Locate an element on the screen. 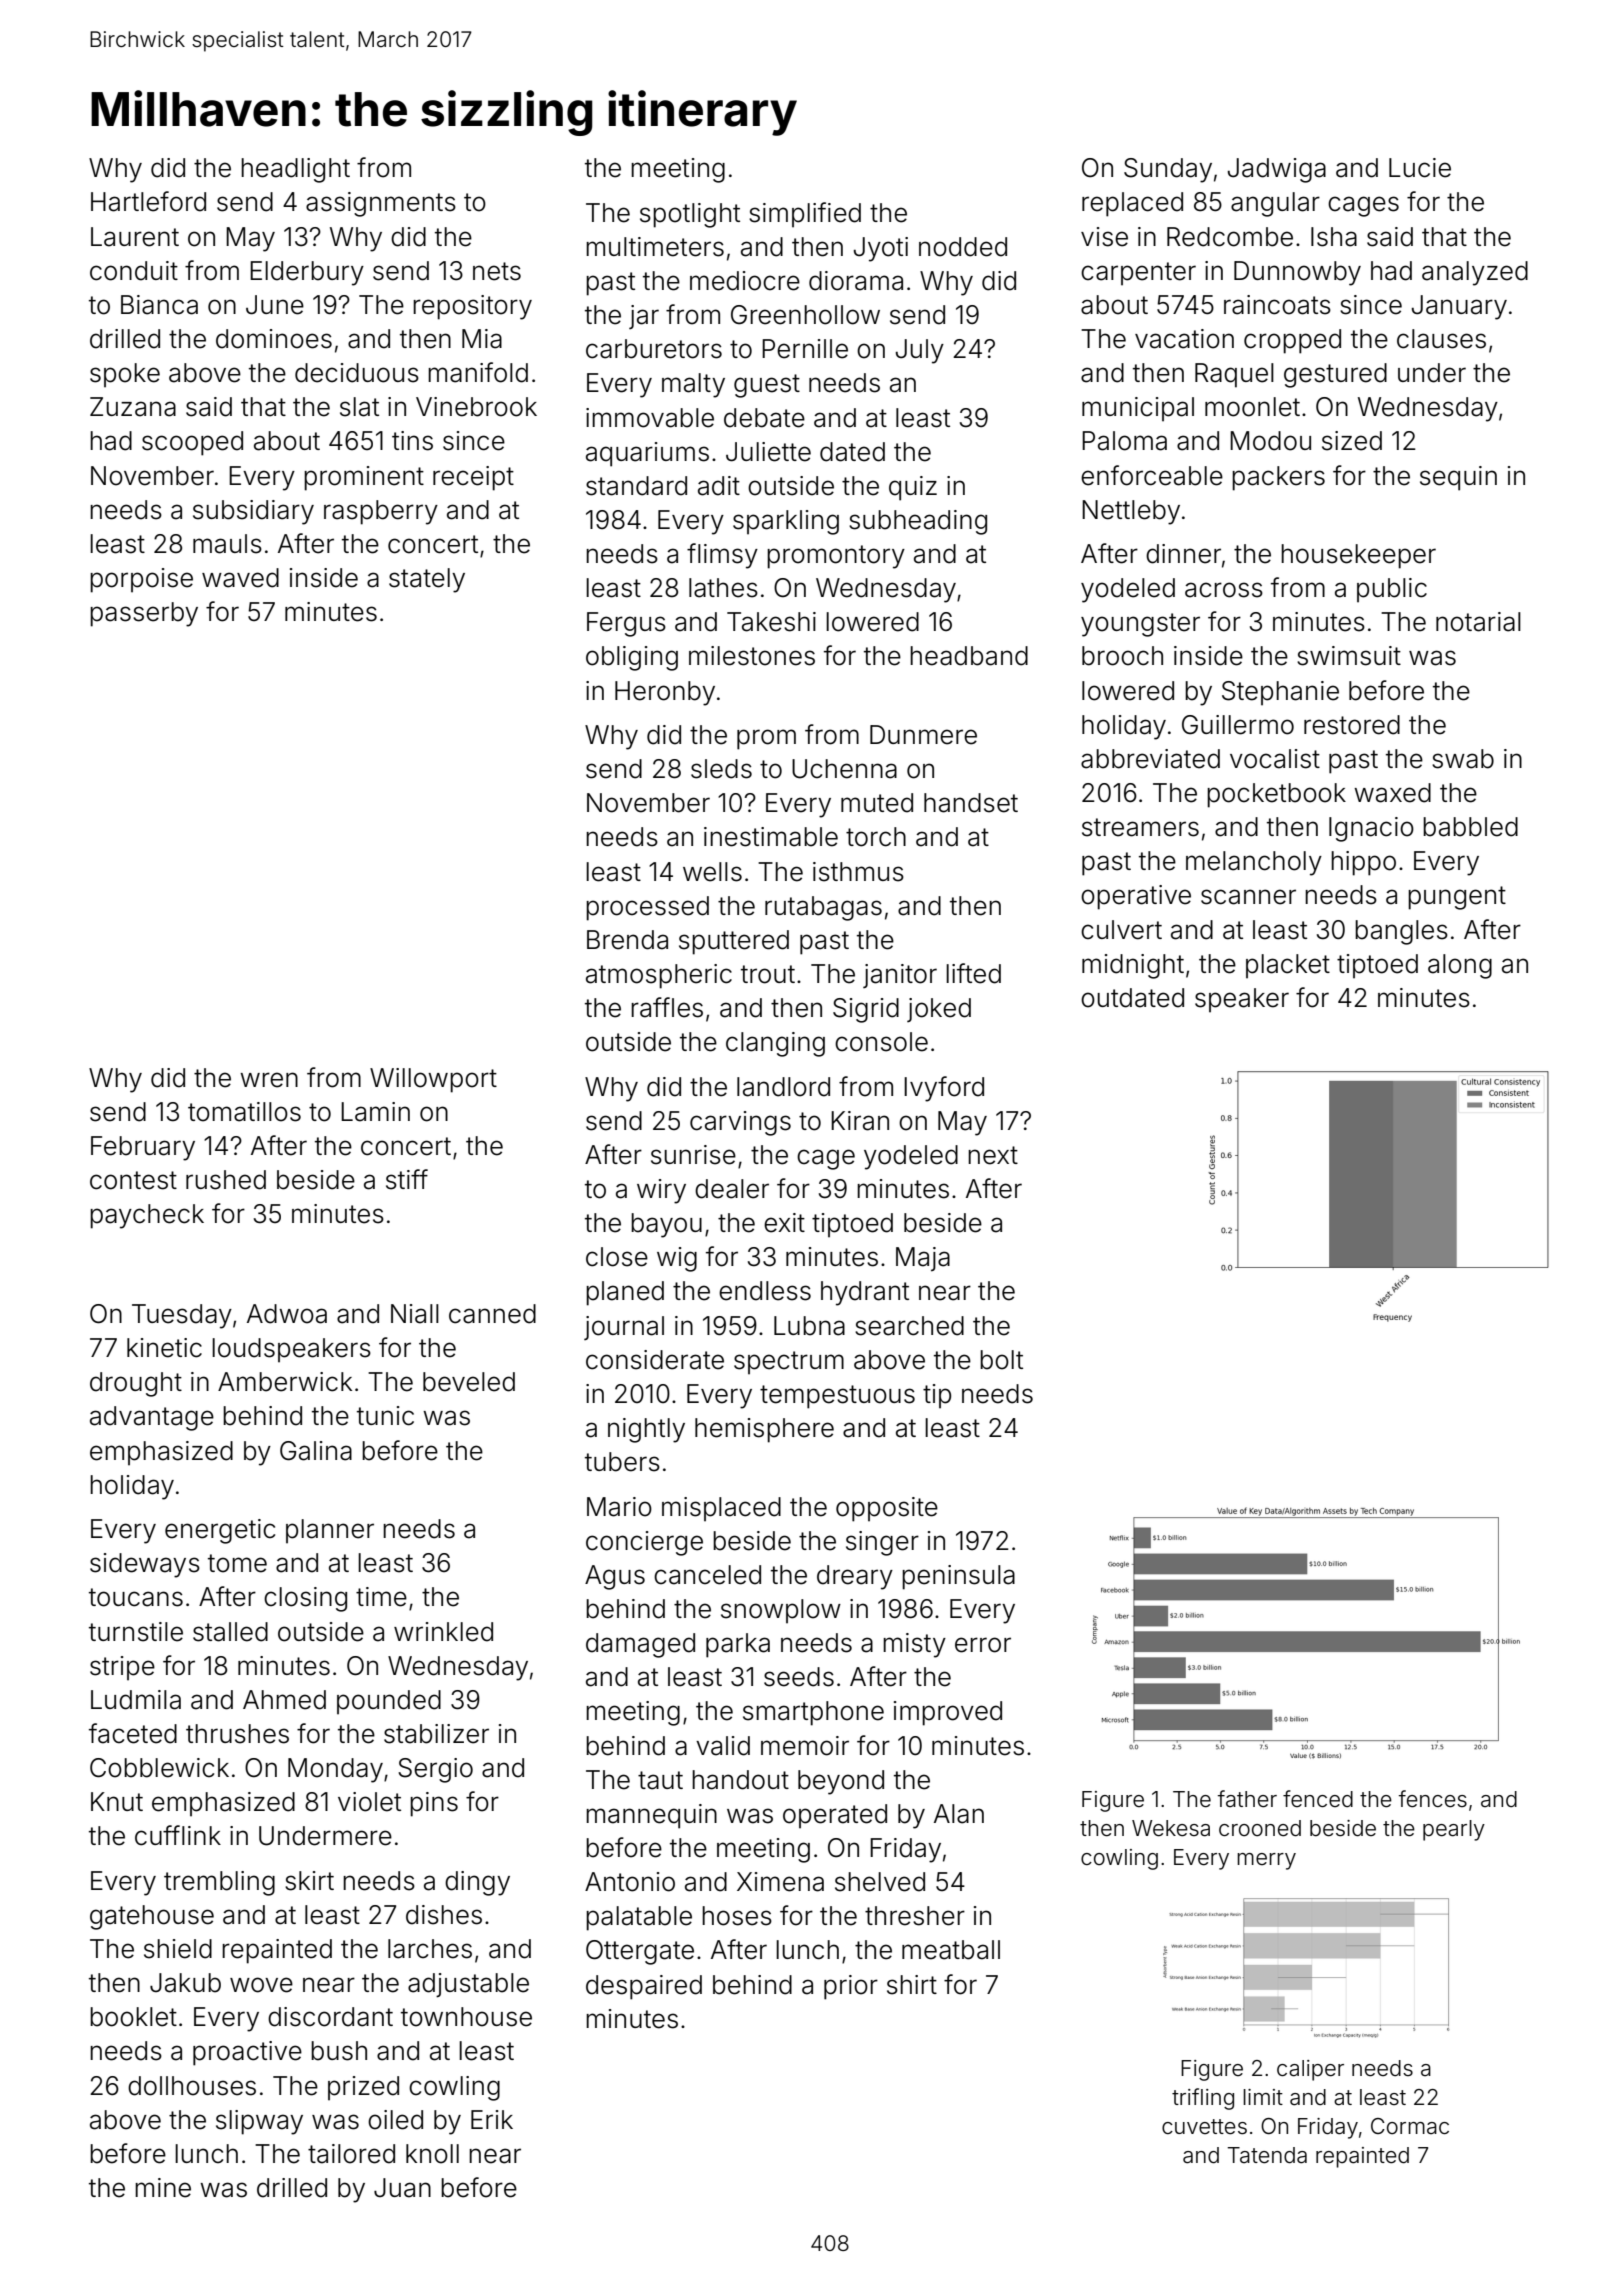 This screenshot has width=1620, height=2292. Juan is located at coordinates (402, 2188).
